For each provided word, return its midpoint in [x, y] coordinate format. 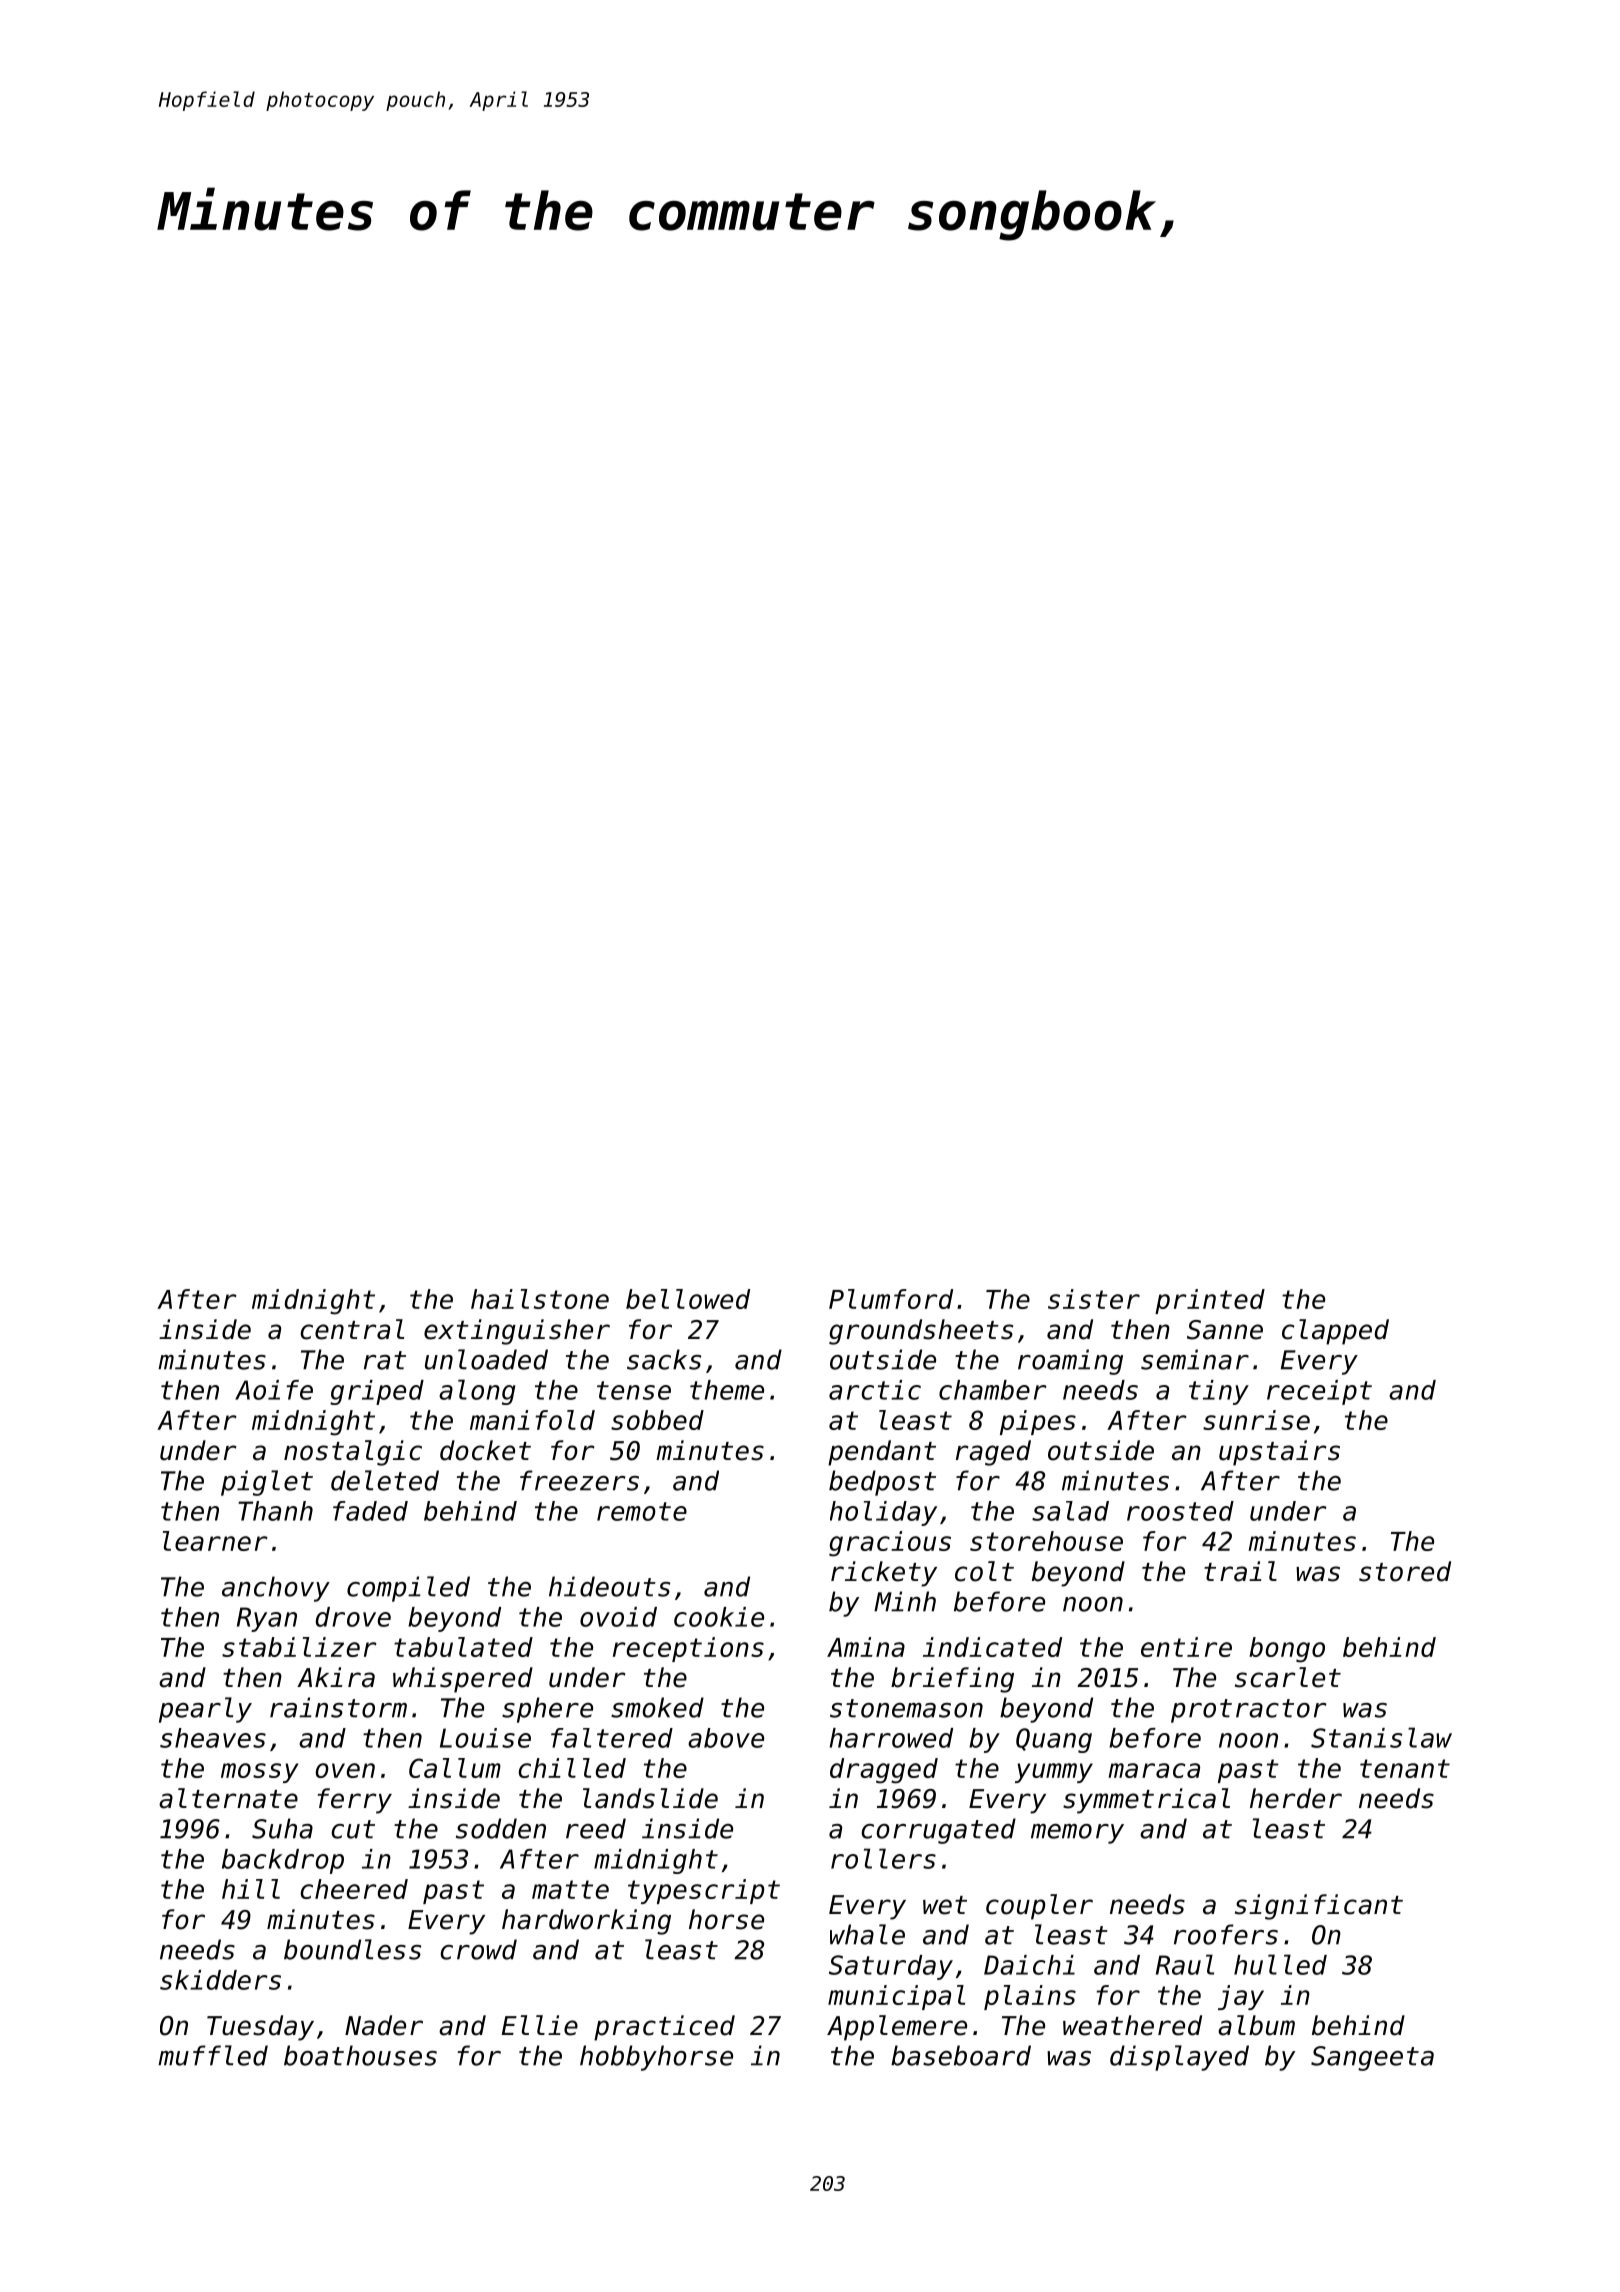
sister [1094, 1299]
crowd [478, 1949]
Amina [866, 1647]
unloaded [486, 1359]
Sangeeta [1372, 2058]
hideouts [609, 1586]
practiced [664, 2028]
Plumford [891, 1299]
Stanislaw [1381, 1737]
